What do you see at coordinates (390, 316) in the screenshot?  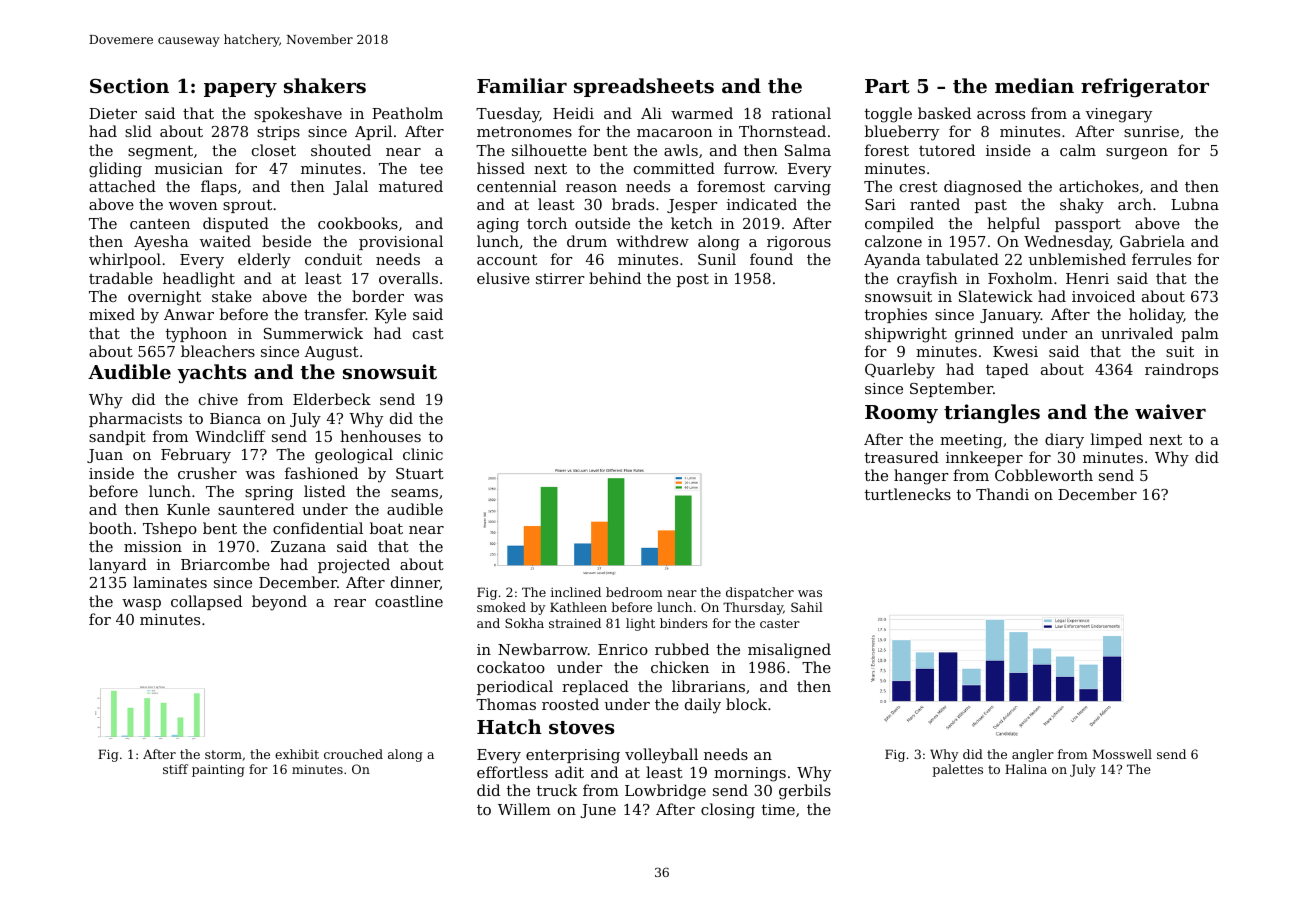 I see `Kyle` at bounding box center [390, 316].
